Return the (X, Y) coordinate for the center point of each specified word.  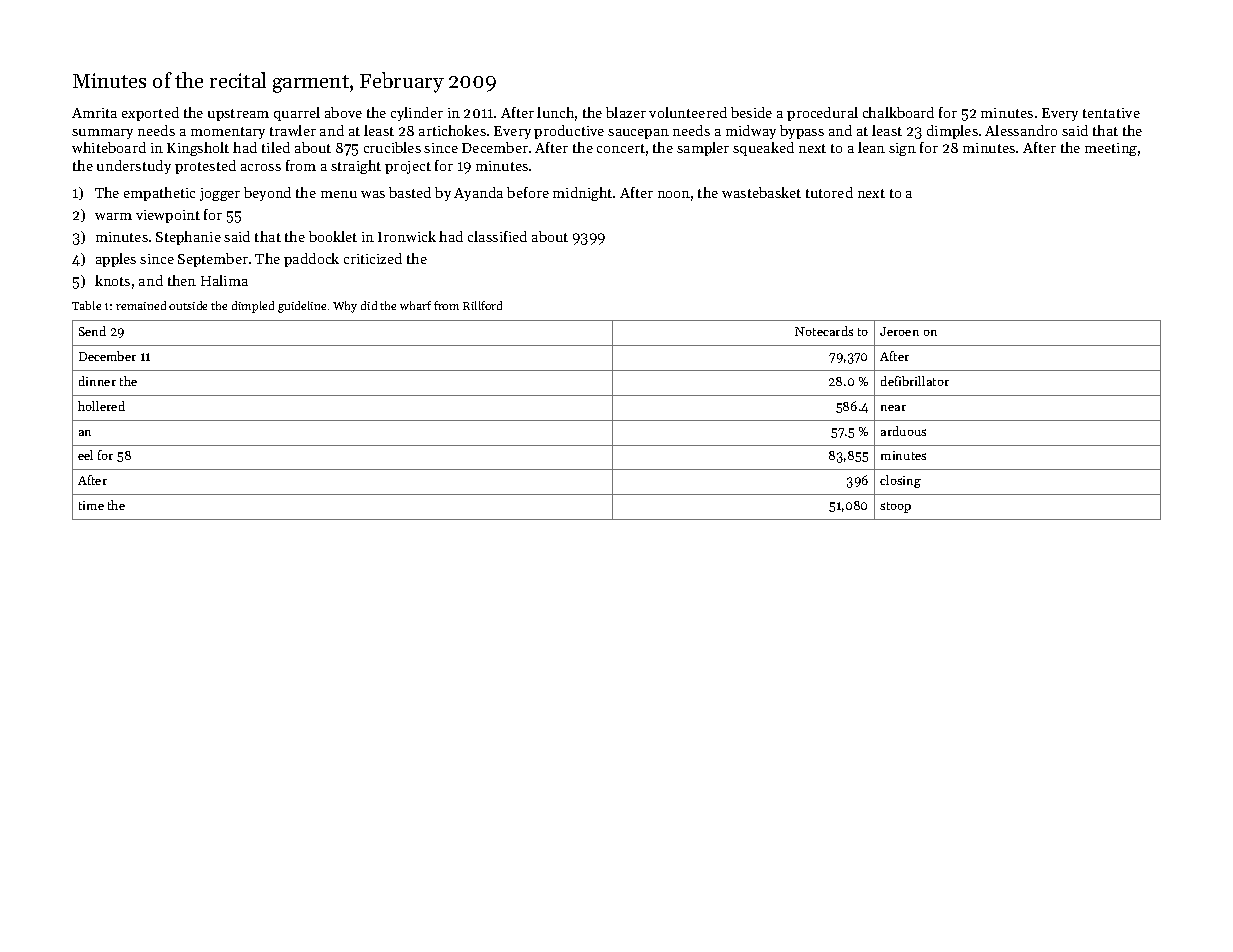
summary (102, 134)
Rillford (482, 305)
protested (205, 167)
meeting (1111, 149)
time (91, 505)
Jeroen (899, 331)
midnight (582, 194)
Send (92, 331)
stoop (895, 507)
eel (85, 455)
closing (900, 481)
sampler (703, 149)
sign (902, 149)
